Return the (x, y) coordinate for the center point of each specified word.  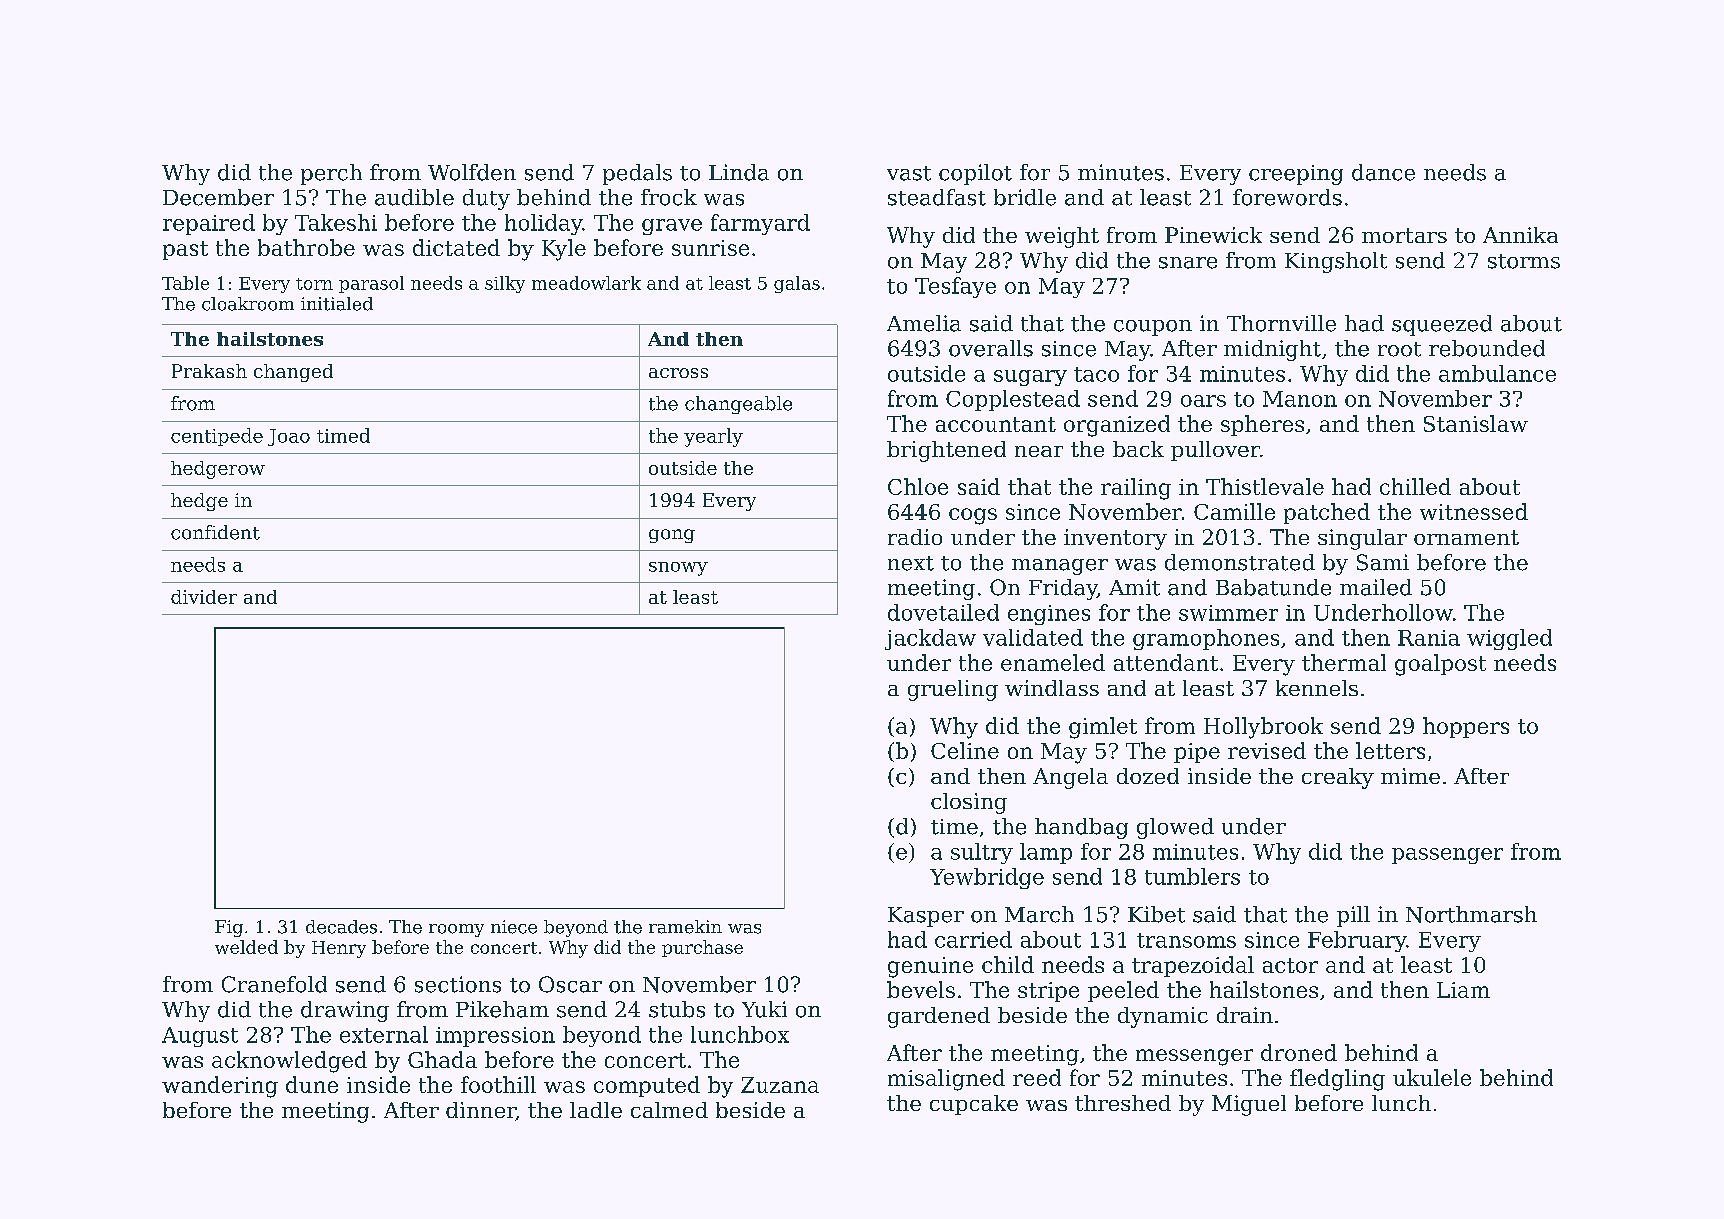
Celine (965, 750)
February (1357, 941)
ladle (596, 1110)
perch (331, 174)
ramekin (685, 927)
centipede (217, 437)
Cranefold (274, 984)
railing (1136, 489)
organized (1117, 426)
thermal (1344, 662)
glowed (1175, 828)
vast (909, 173)
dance (1383, 172)
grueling (953, 690)
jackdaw (930, 639)
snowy (678, 569)
